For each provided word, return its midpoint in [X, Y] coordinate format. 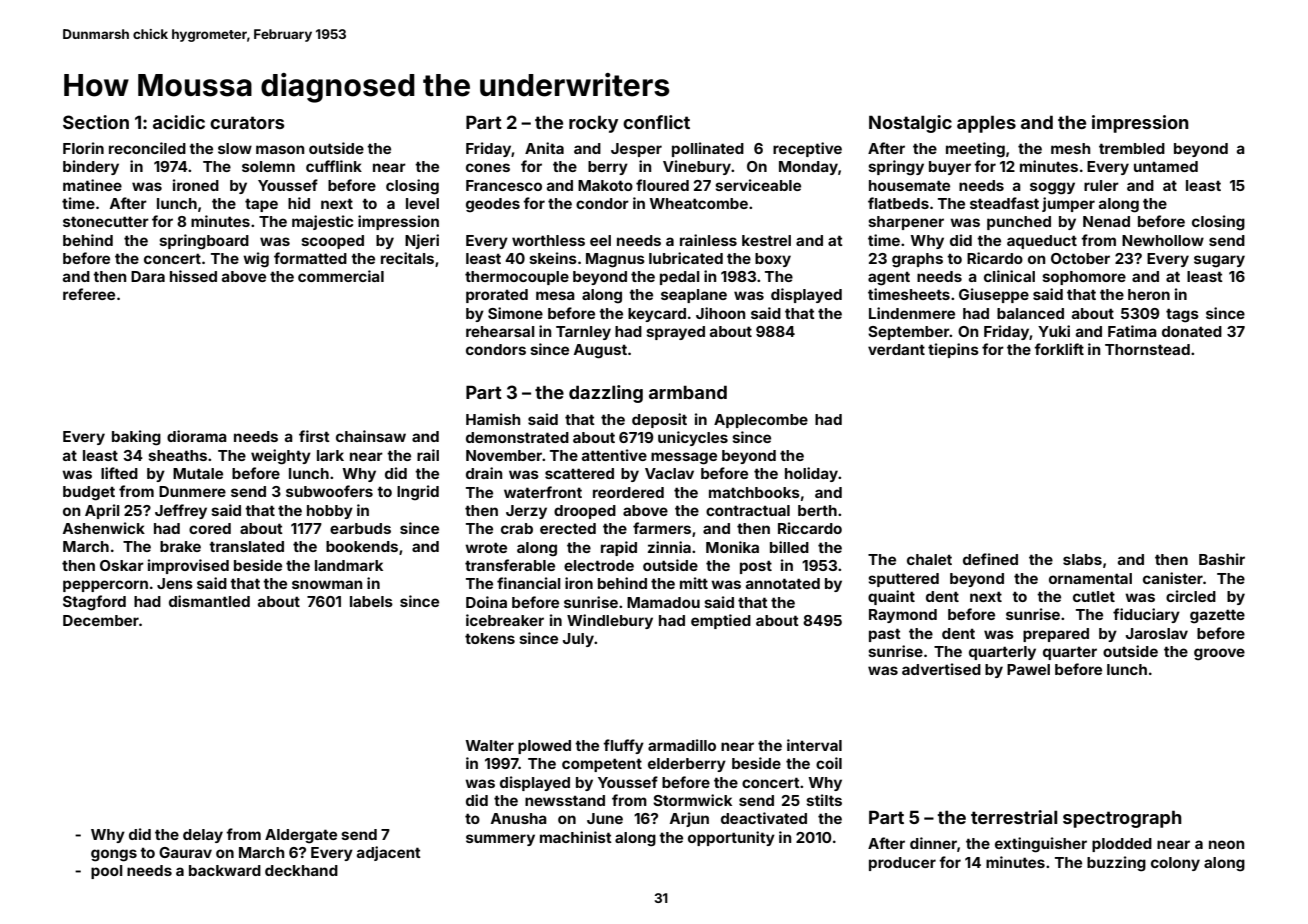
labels [371, 601]
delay [203, 836]
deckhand [301, 870]
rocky [593, 124]
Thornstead [1147, 349]
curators [247, 122]
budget [89, 493]
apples [986, 124]
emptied [721, 621]
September [909, 333]
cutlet [1094, 596]
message [684, 458]
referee [89, 294]
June [605, 818]
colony [1175, 864]
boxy [773, 260]
